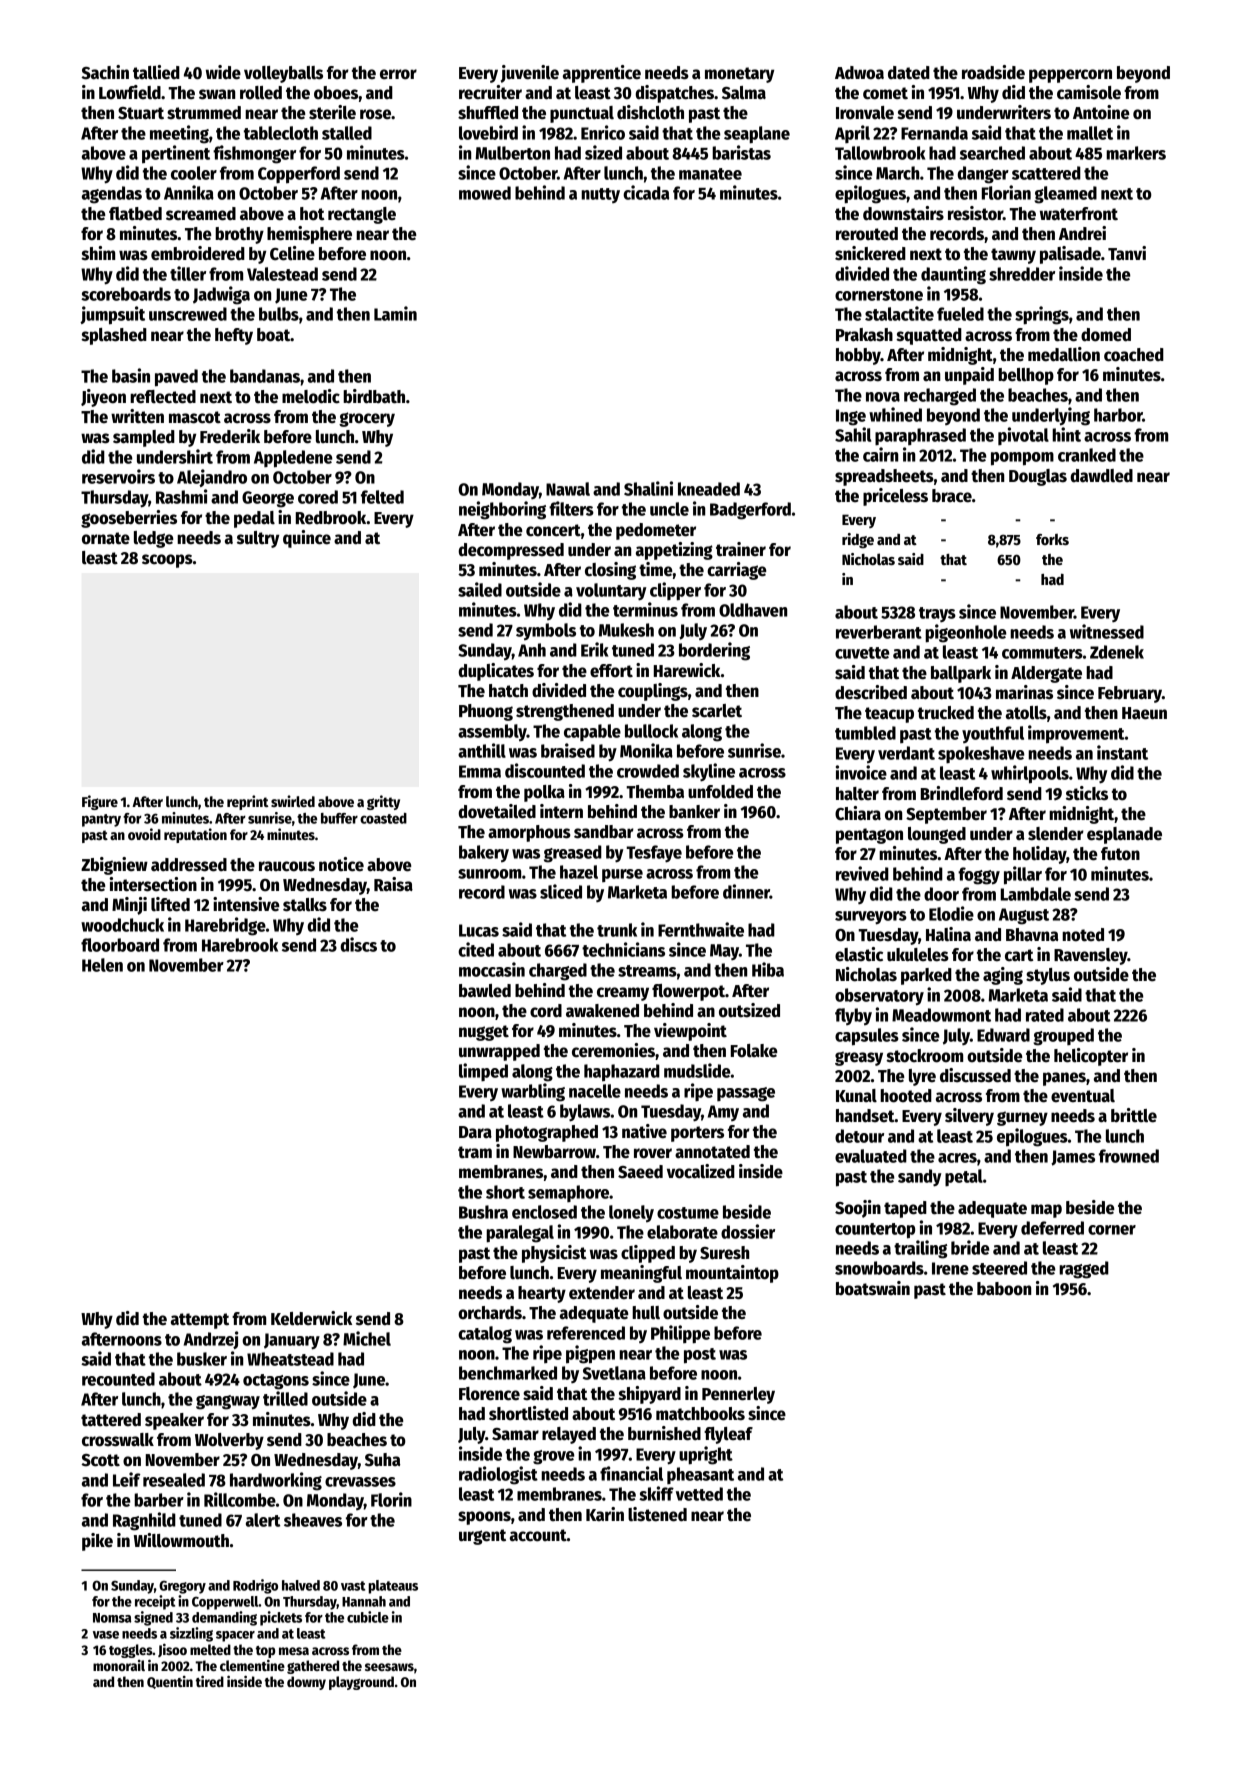  What do you see at coordinates (1129, 1156) in the screenshot?
I see `frowned` at bounding box center [1129, 1156].
